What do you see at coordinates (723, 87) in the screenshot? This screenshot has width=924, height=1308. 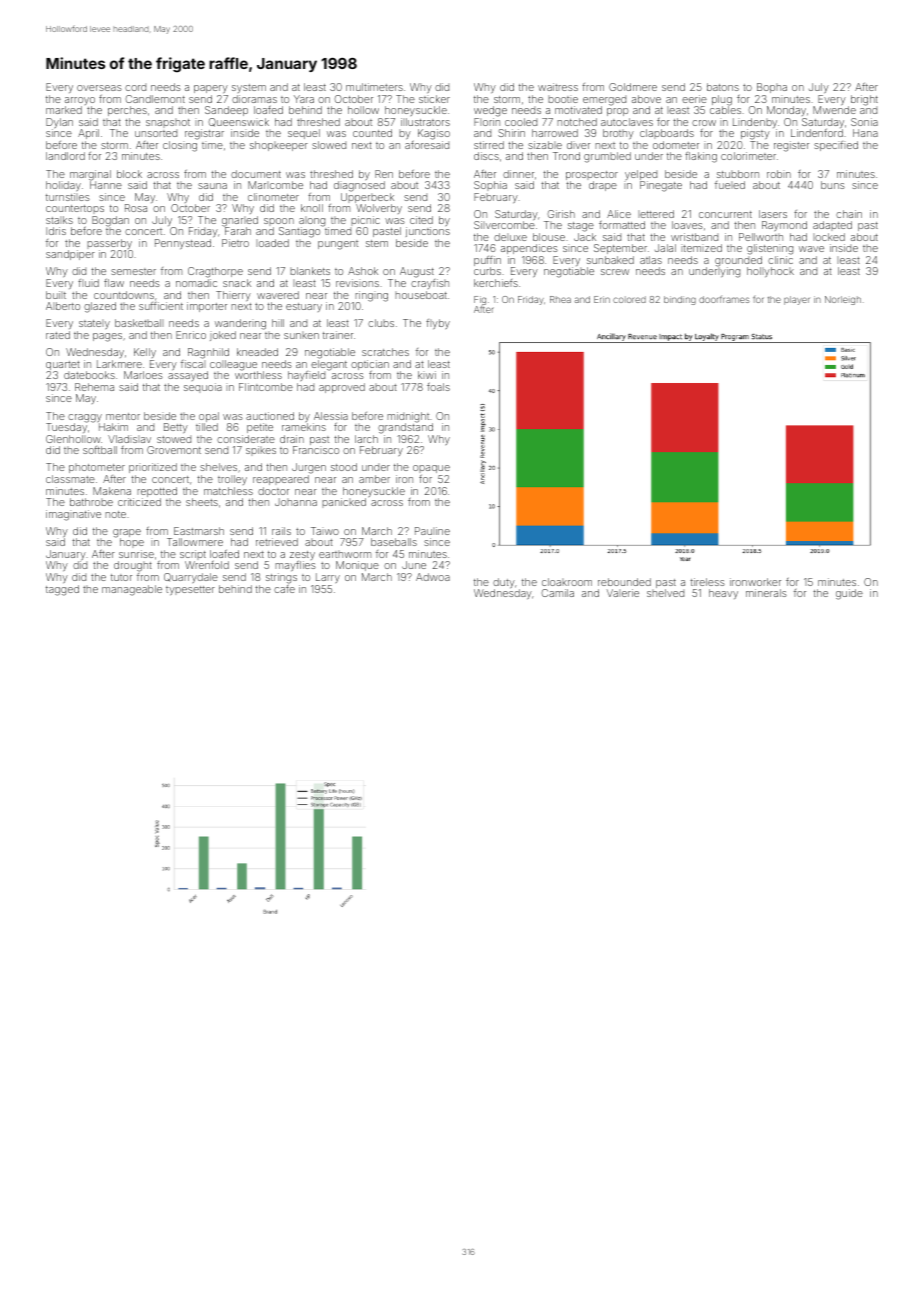 I see `batons` at bounding box center [723, 87].
